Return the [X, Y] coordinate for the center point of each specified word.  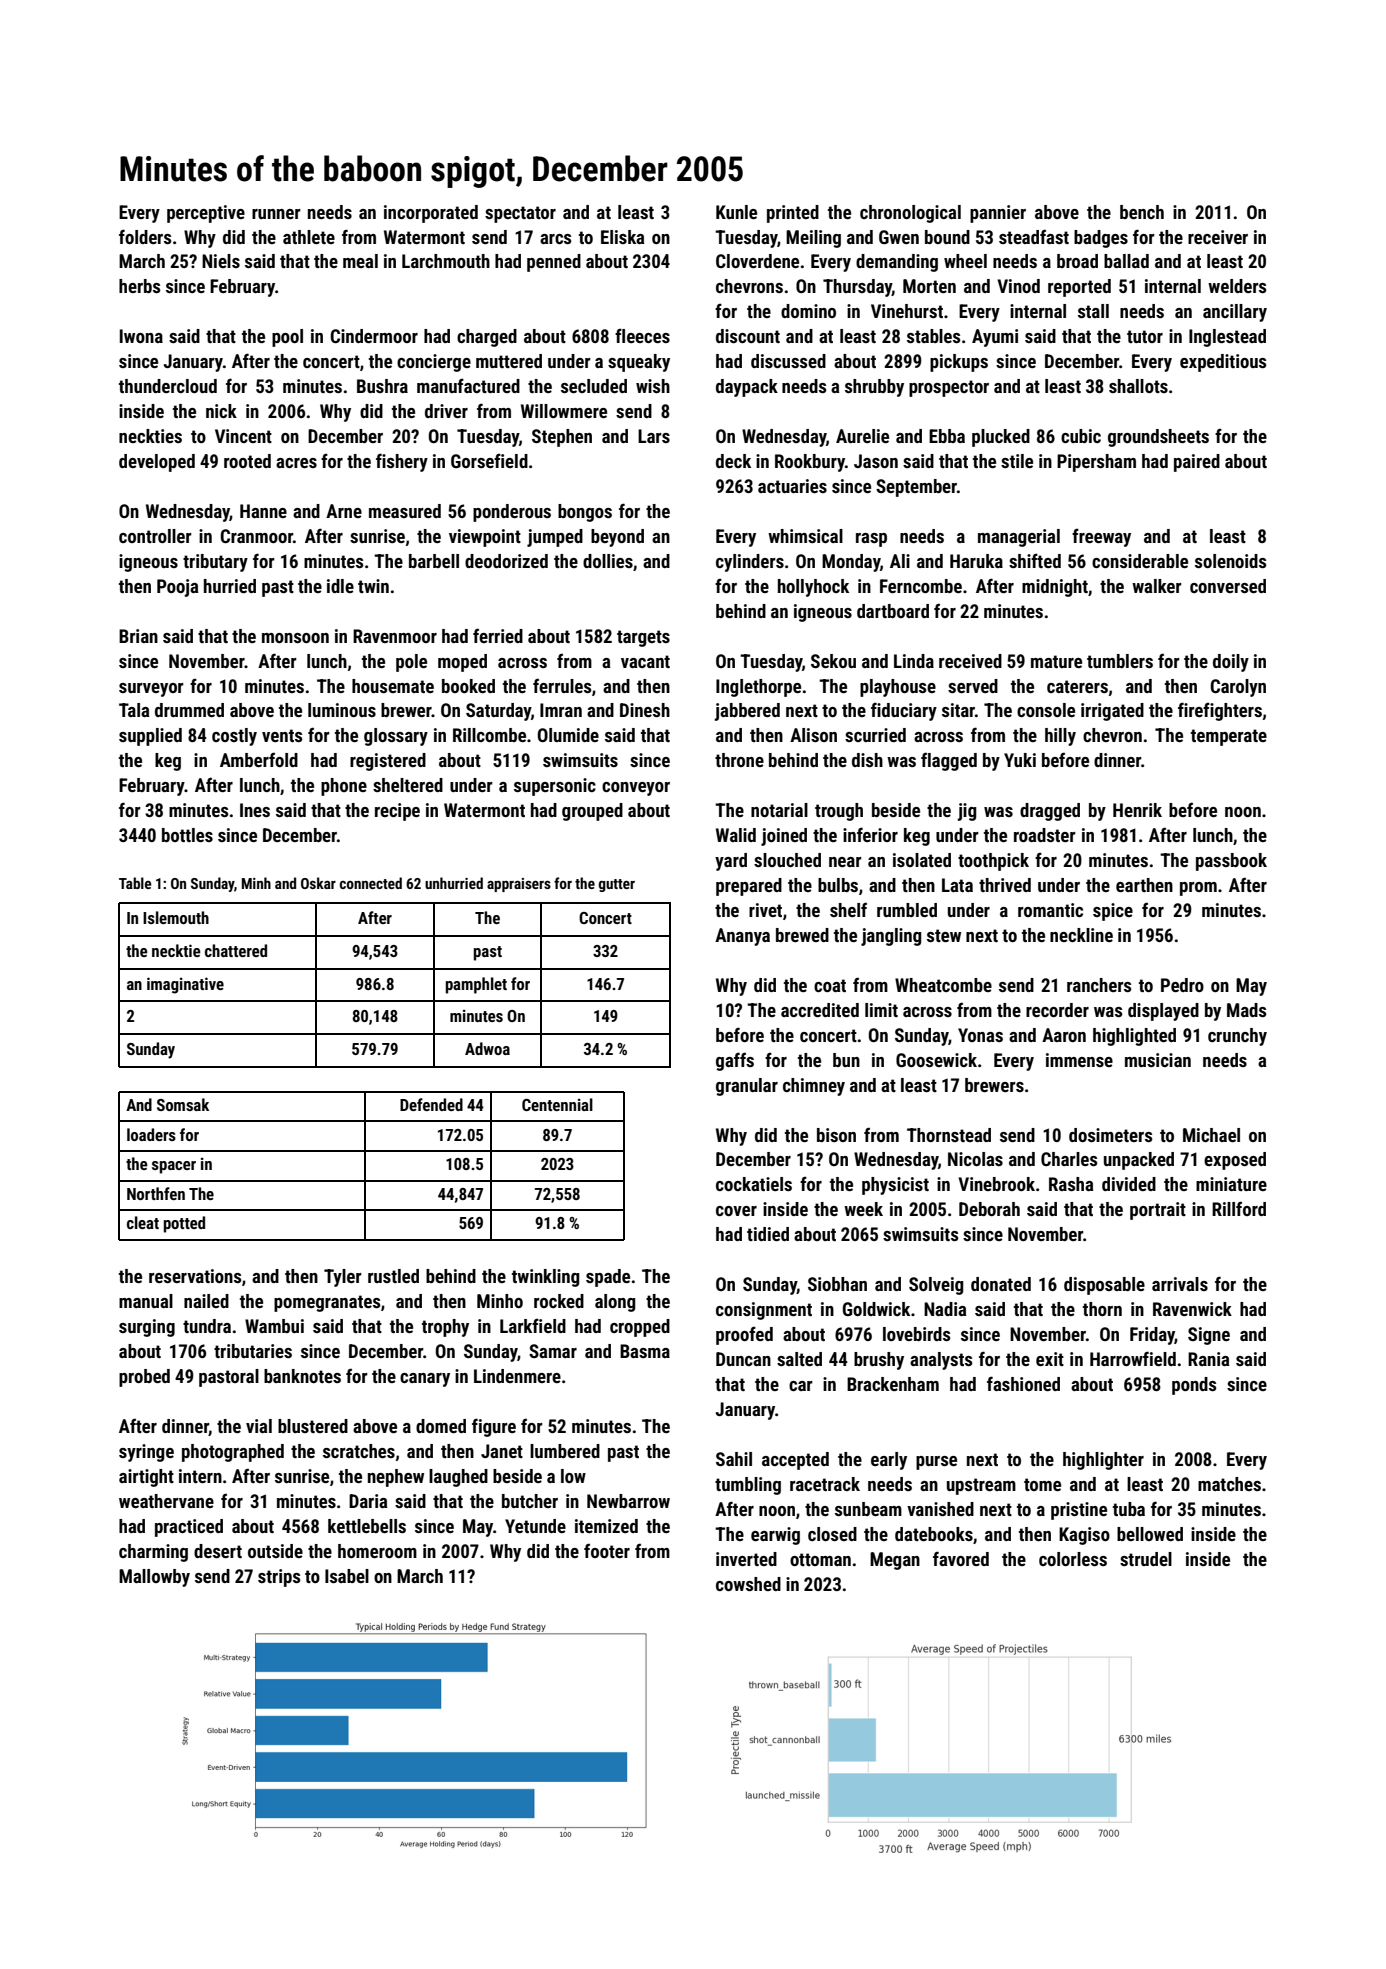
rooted [247, 461]
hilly [1060, 737]
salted [799, 1359]
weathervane [166, 1501]
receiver [1218, 237]
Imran [561, 710]
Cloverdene [757, 261]
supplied [150, 737]
